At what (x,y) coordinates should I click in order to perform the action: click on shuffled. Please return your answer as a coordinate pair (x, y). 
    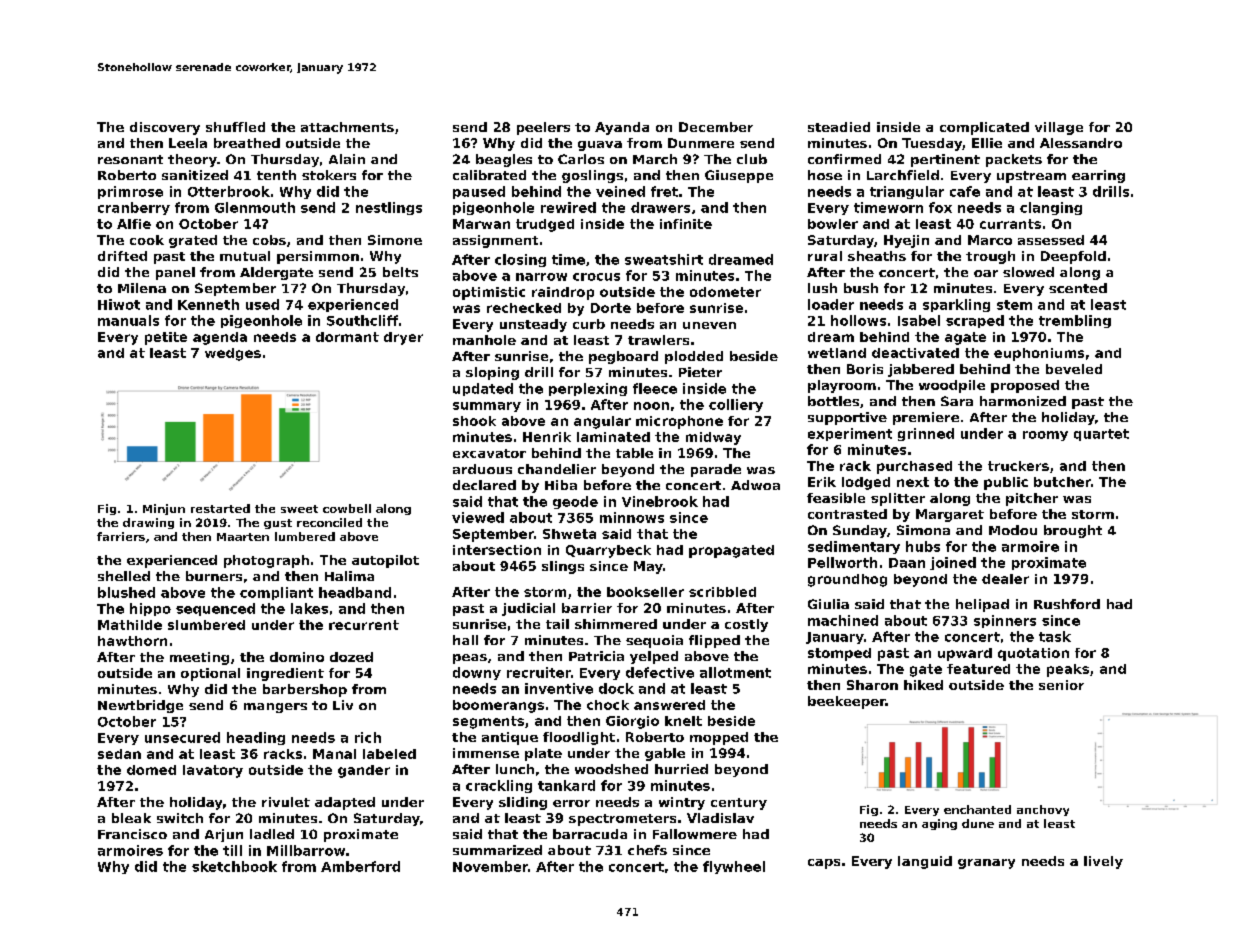
    Looking at the image, I should click on (235, 127).
